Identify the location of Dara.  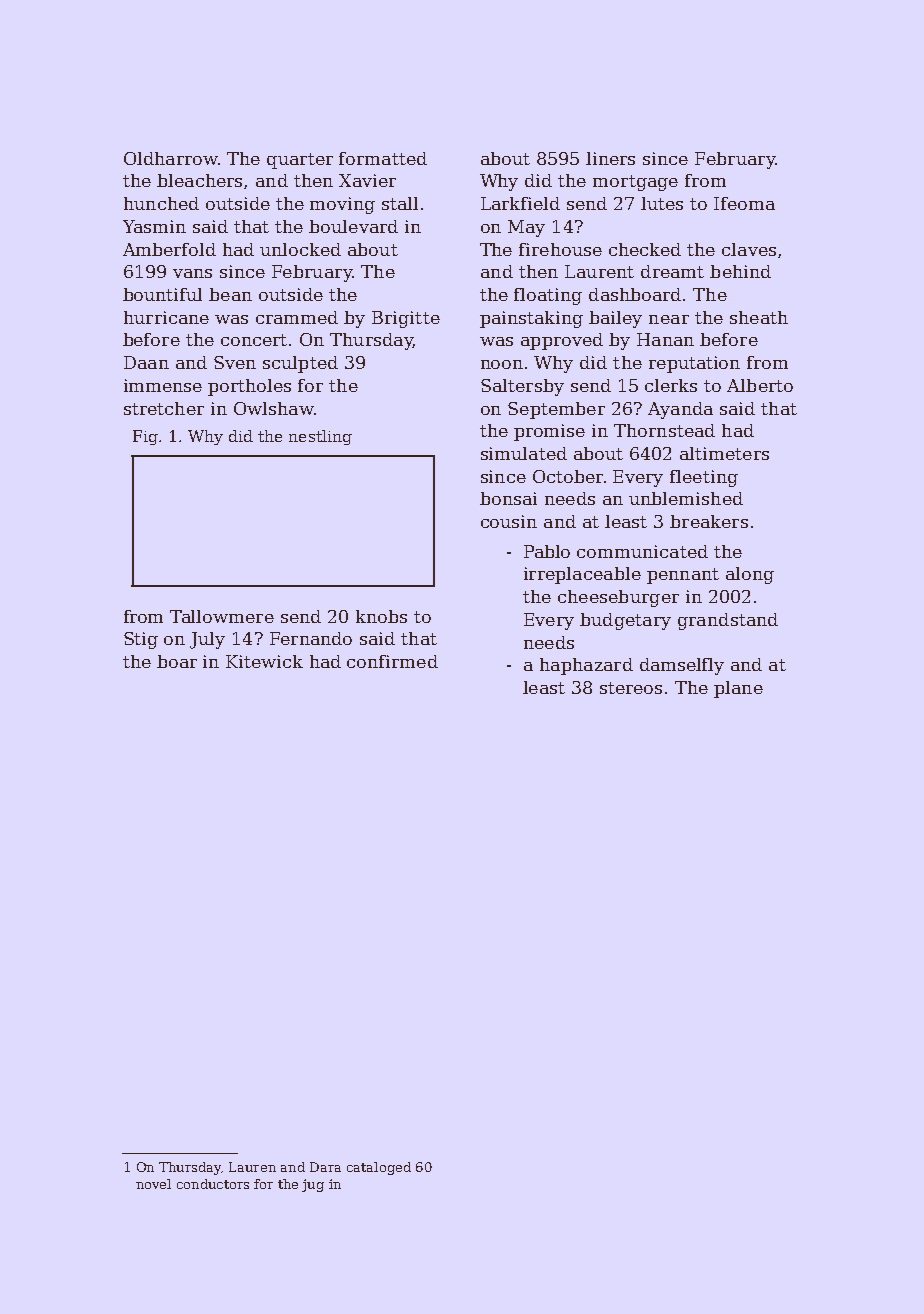
(325, 1167).
